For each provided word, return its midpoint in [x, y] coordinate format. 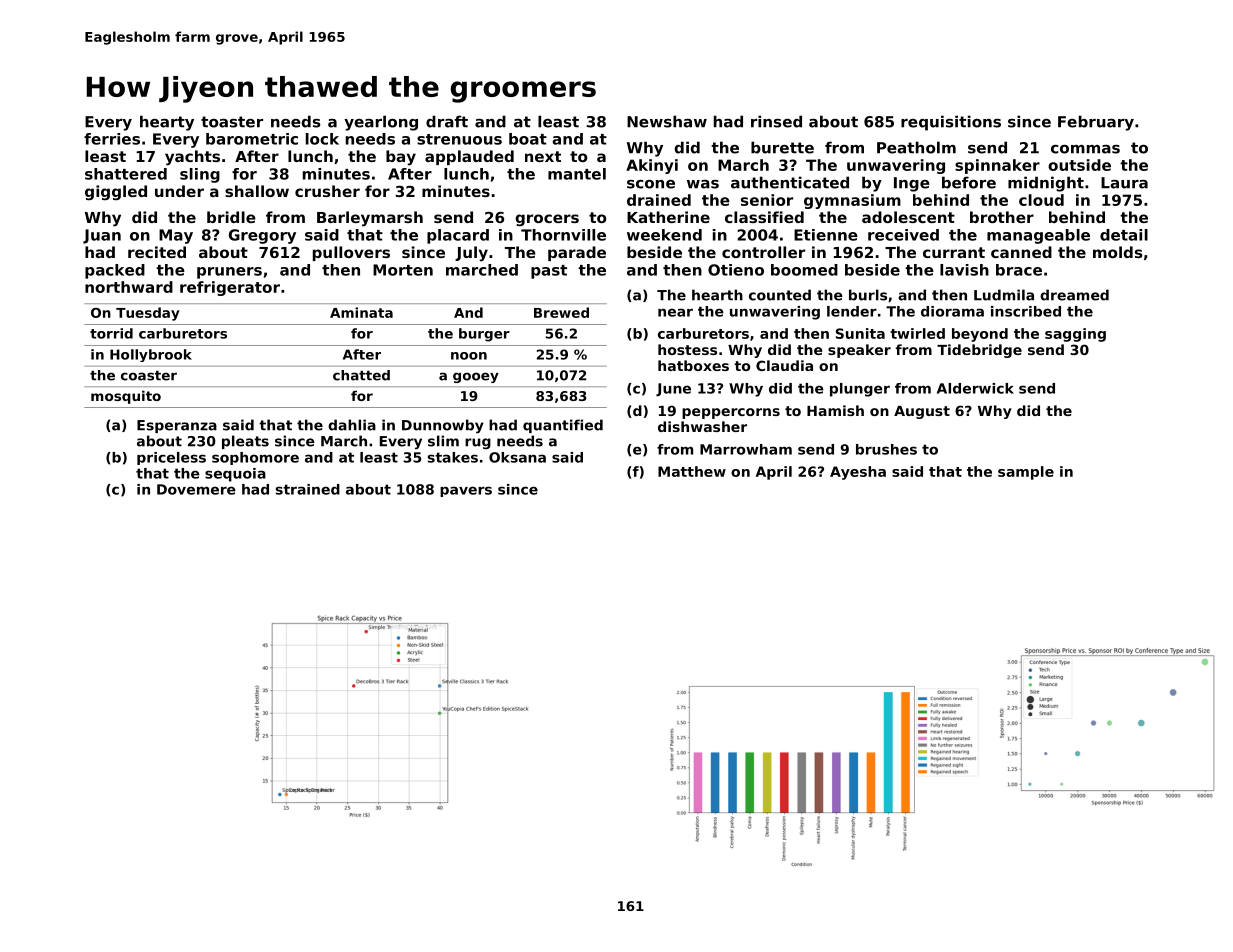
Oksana [517, 457]
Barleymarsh [370, 219]
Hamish [835, 410]
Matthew [692, 471]
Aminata [361, 312]
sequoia [235, 475]
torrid [111, 333]
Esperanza [177, 426]
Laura [1124, 183]
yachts [192, 158]
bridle [231, 217]
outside [1079, 165]
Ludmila [1004, 295]
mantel [577, 174]
